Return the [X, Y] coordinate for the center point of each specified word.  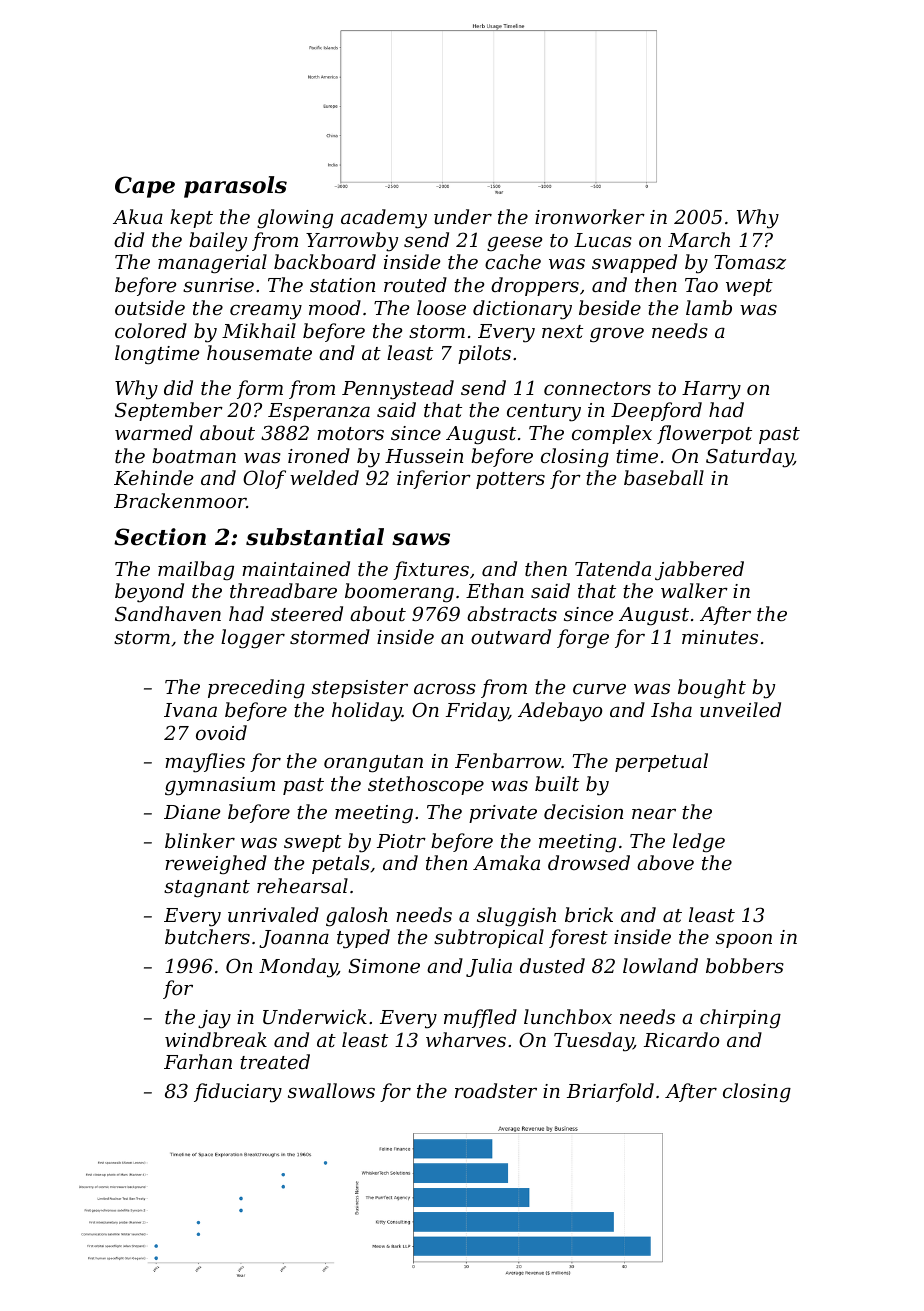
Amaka [506, 862]
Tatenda [613, 568]
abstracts [512, 613]
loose [441, 307]
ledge [699, 843]
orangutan [373, 764]
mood [335, 307]
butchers [207, 936]
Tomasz [750, 262]
